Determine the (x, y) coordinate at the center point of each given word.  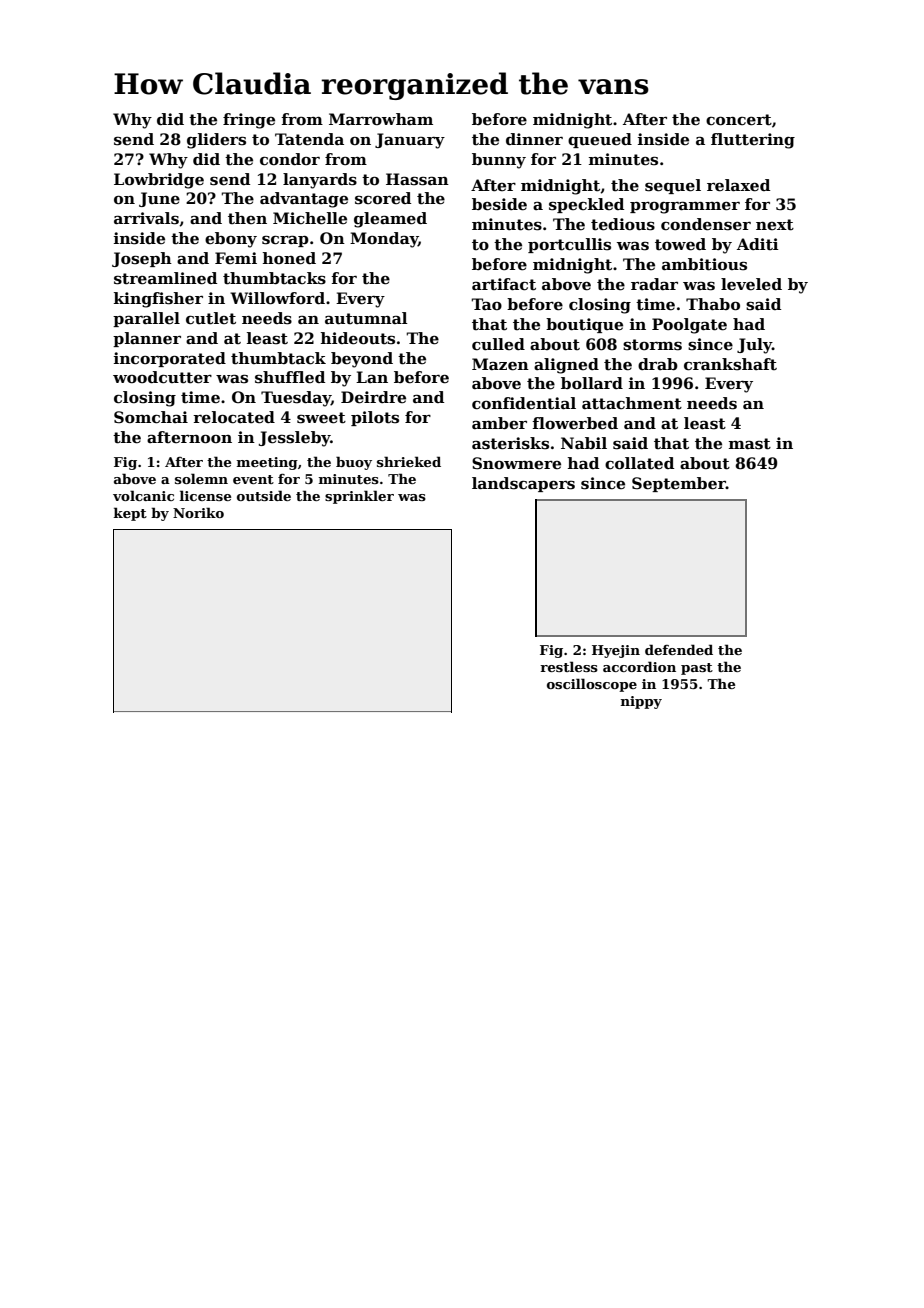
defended (679, 649)
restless (569, 666)
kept (130, 514)
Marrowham (381, 119)
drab (658, 364)
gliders (216, 141)
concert (739, 120)
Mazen (500, 364)
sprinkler (359, 497)
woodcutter (162, 377)
